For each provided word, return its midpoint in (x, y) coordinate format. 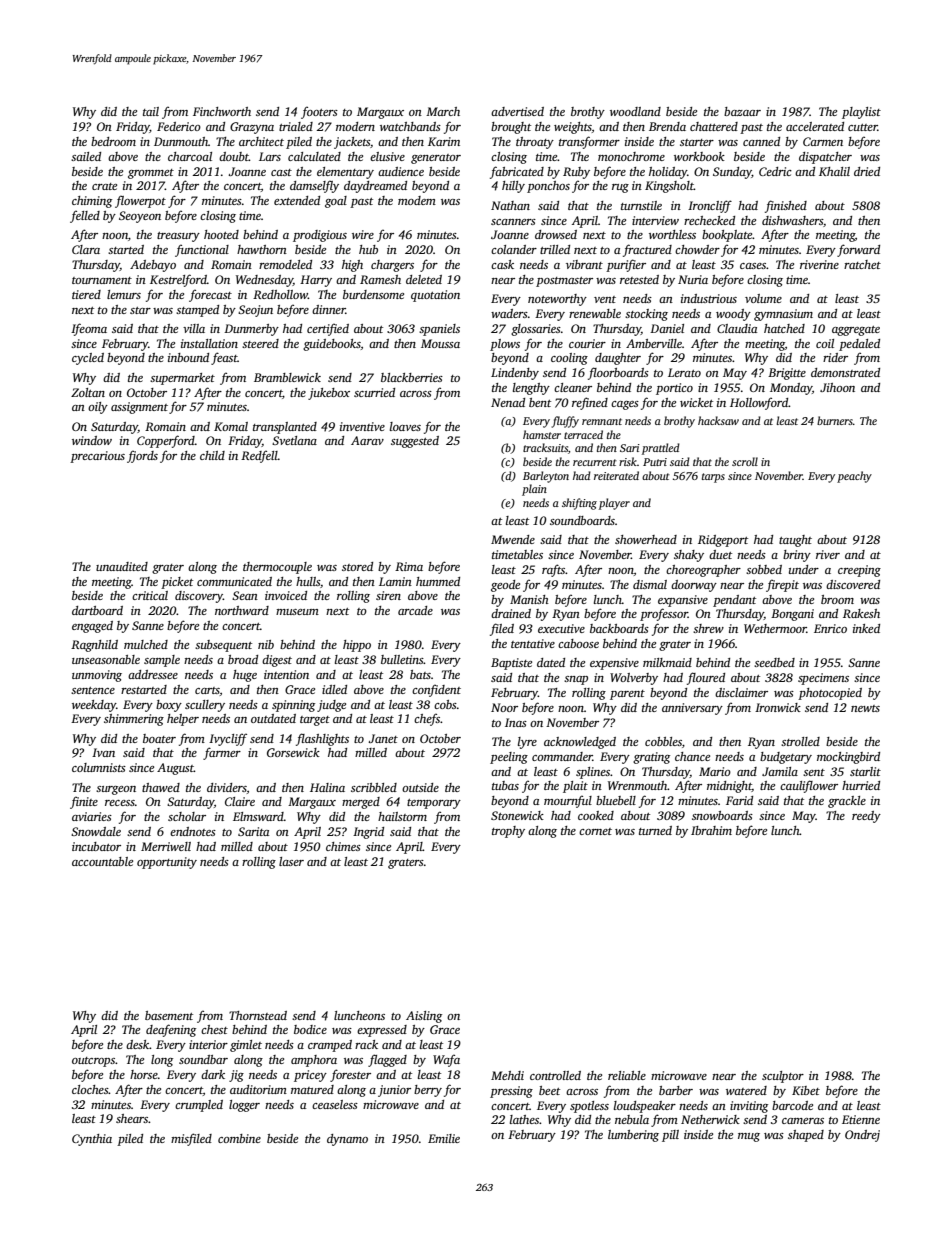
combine (239, 1138)
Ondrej (862, 1136)
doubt (234, 156)
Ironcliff (710, 206)
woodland (635, 111)
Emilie (444, 1138)
